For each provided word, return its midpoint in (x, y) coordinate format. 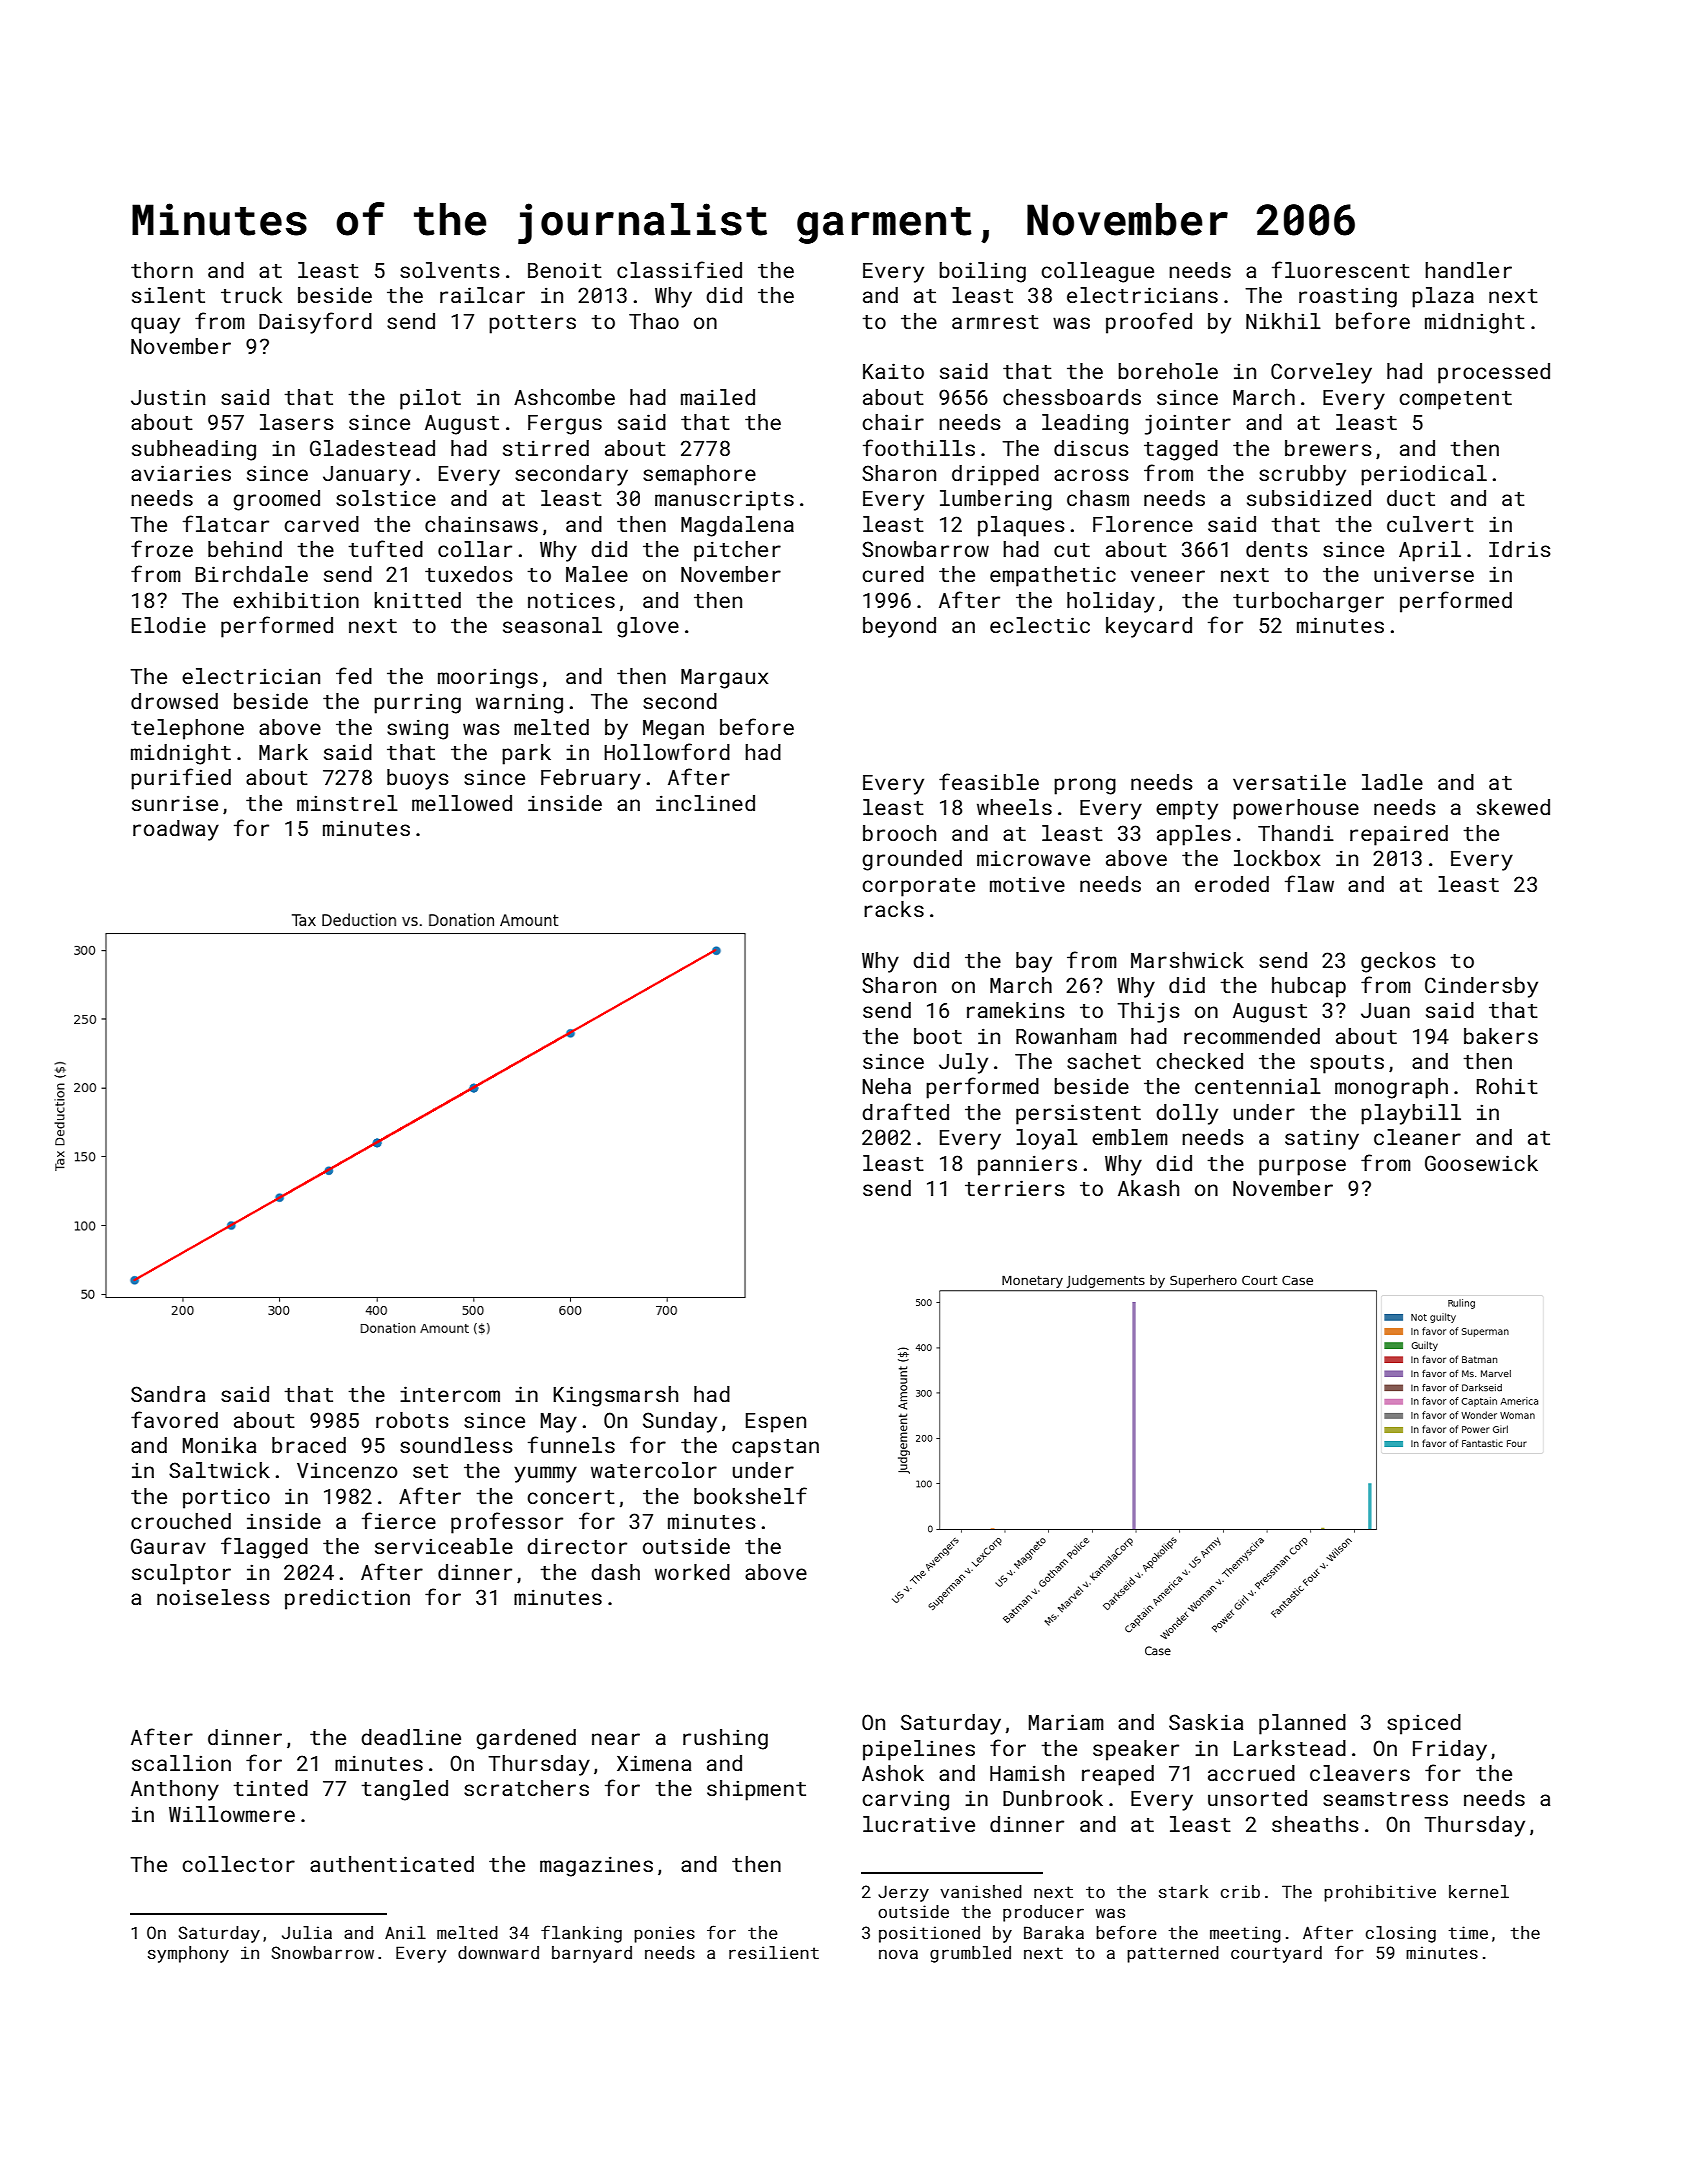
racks (894, 909)
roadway (176, 830)
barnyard (592, 1954)
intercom (450, 1394)
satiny (1322, 1139)
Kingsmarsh (615, 1396)
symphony (188, 1954)
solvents (450, 270)
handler (1468, 270)
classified (679, 269)
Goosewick (1481, 1163)
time (1468, 1932)
